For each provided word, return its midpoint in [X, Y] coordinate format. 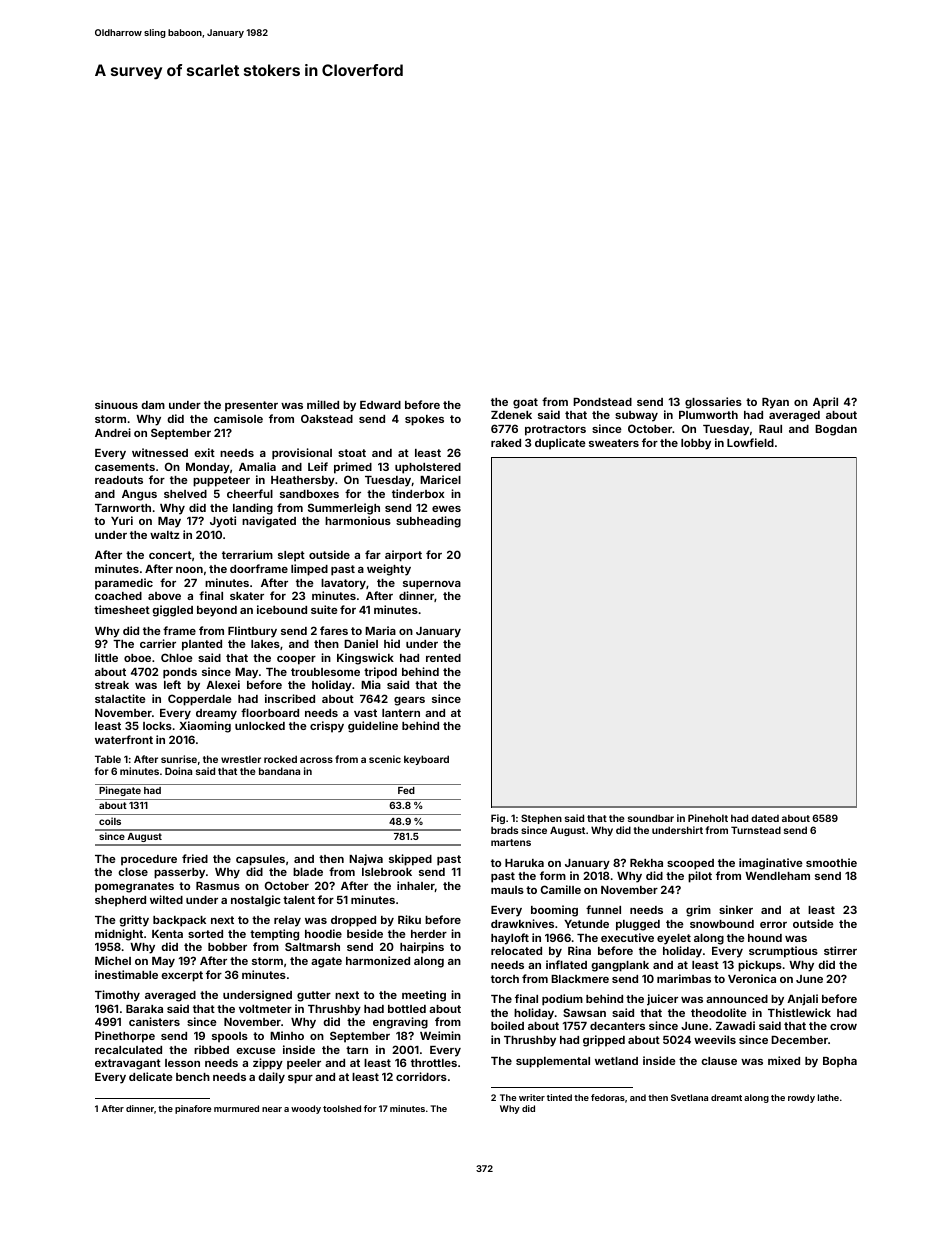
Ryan [775, 403]
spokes [424, 420]
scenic [385, 759]
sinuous [116, 404]
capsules [260, 860]
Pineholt [708, 818]
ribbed [211, 1049]
